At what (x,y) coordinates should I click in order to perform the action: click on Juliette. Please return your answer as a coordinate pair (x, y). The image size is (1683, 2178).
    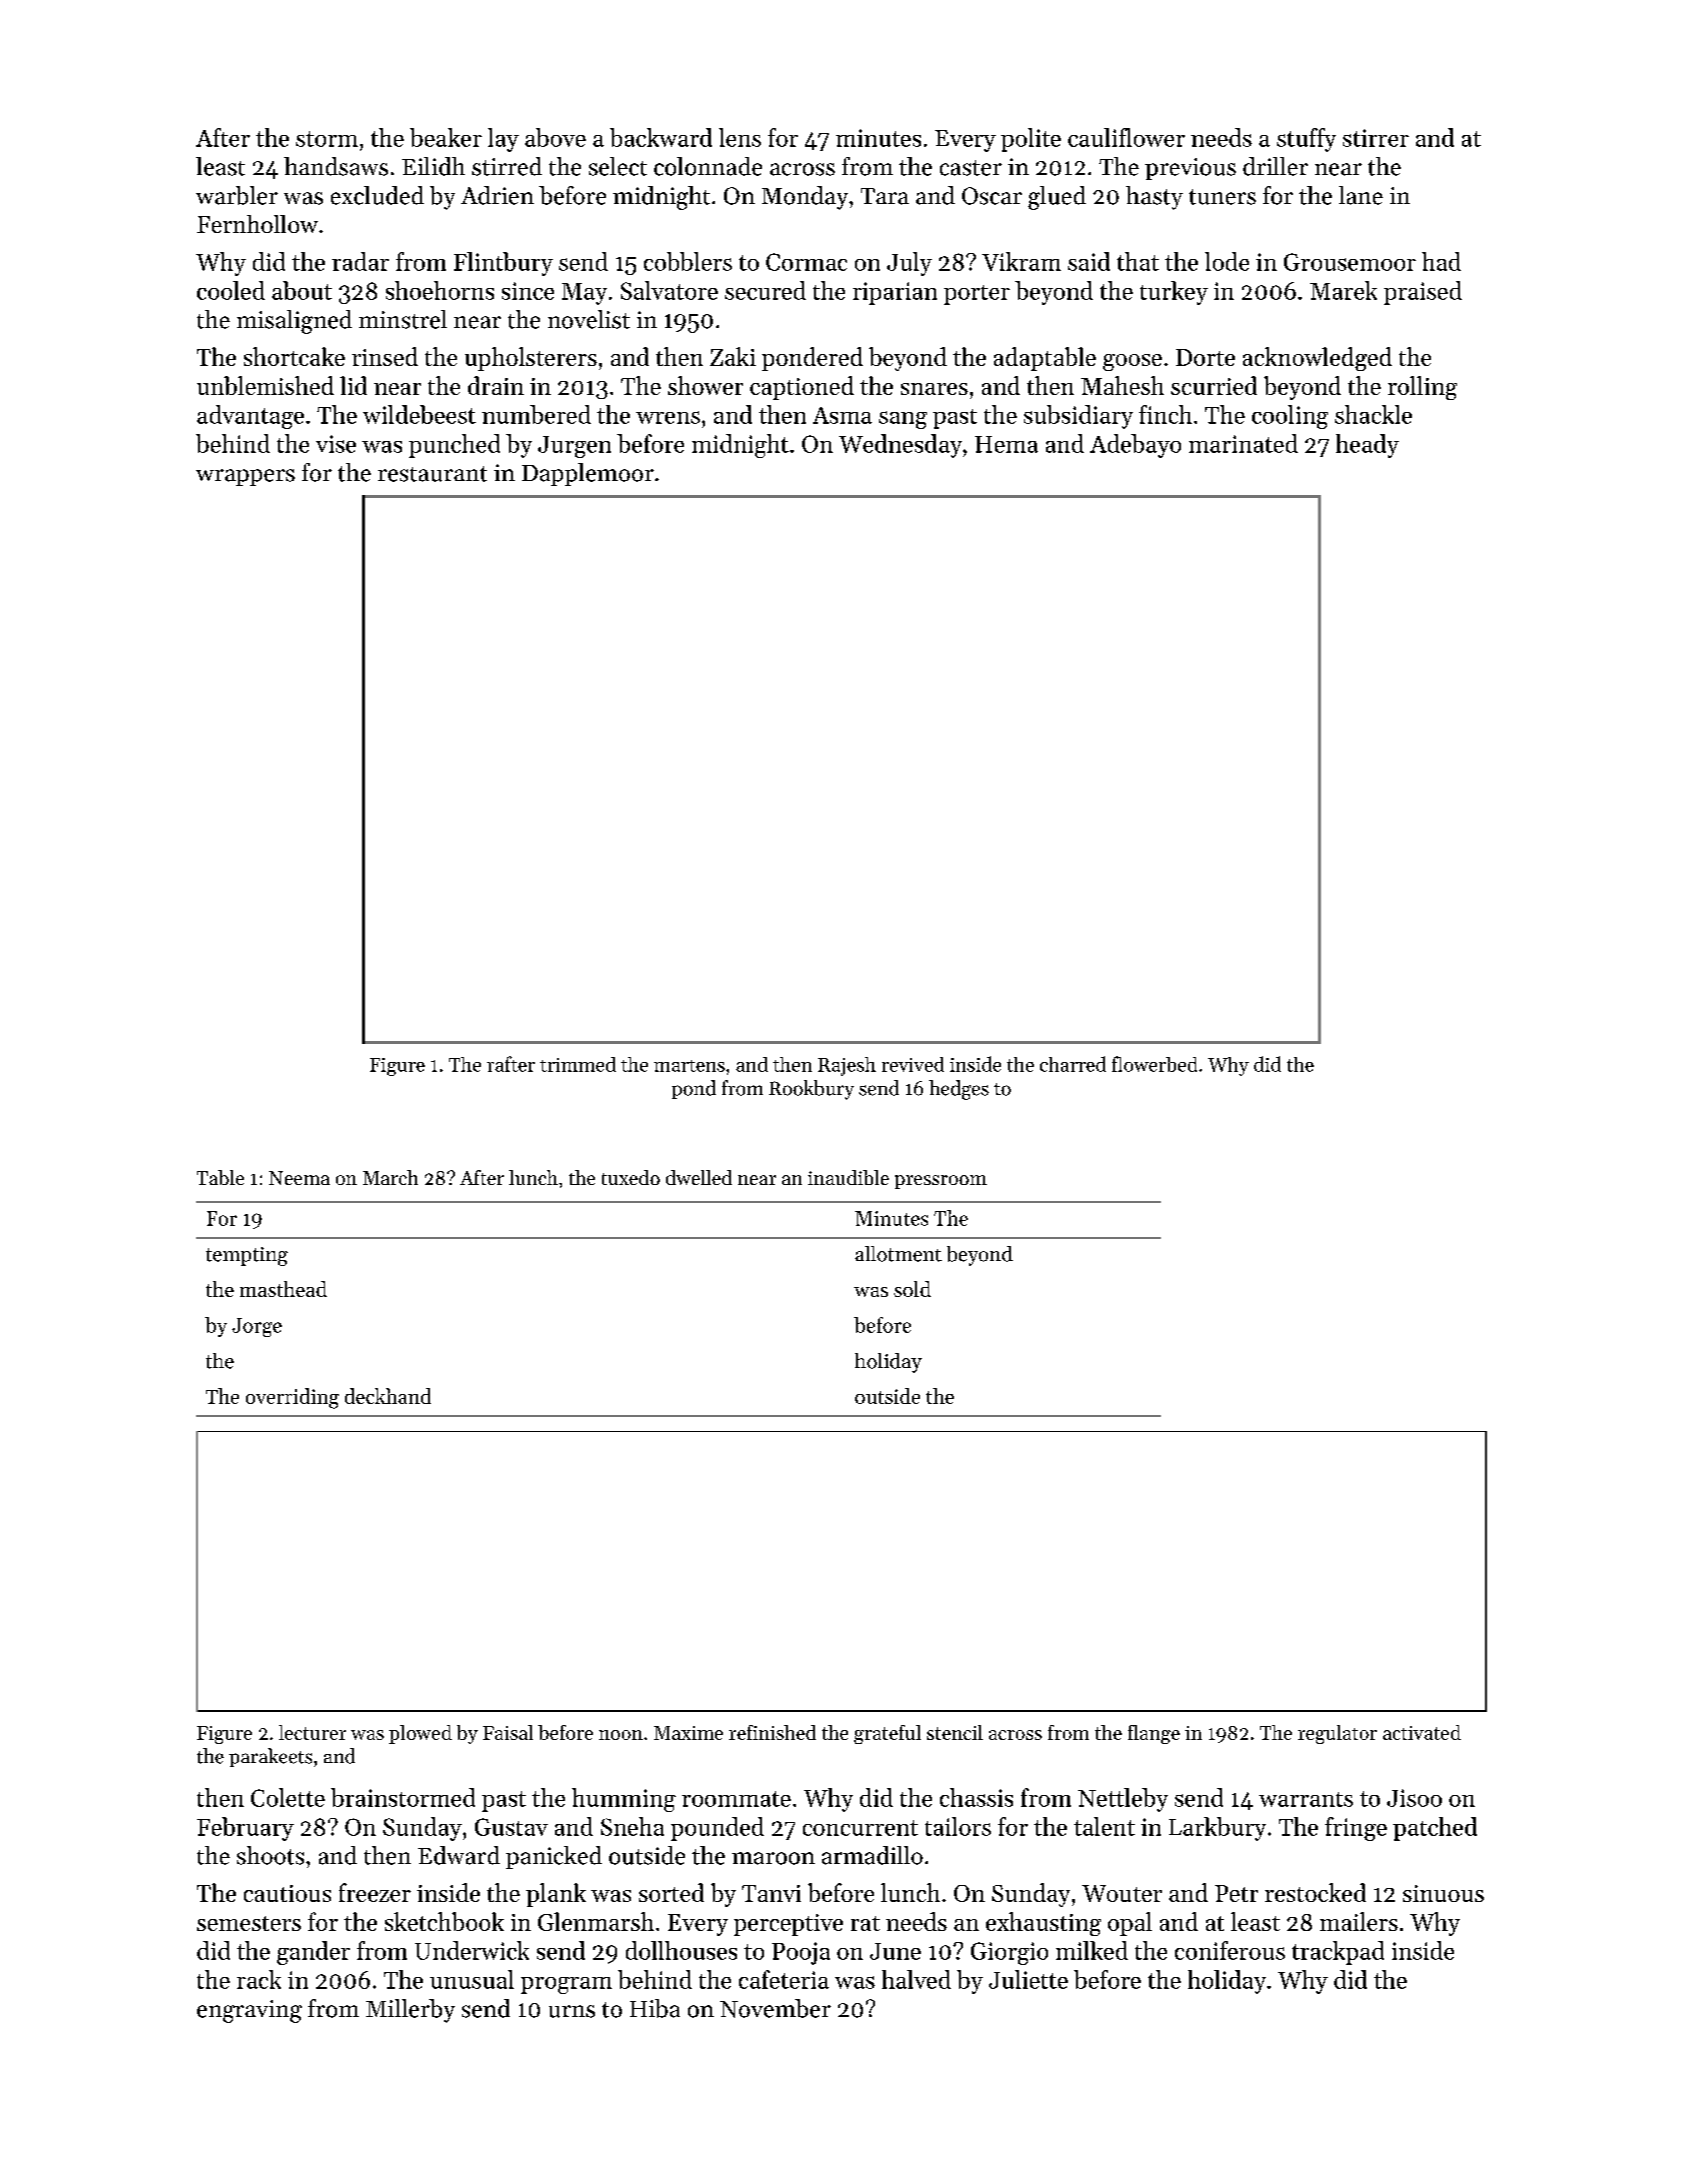
    Looking at the image, I should click on (1028, 1979).
